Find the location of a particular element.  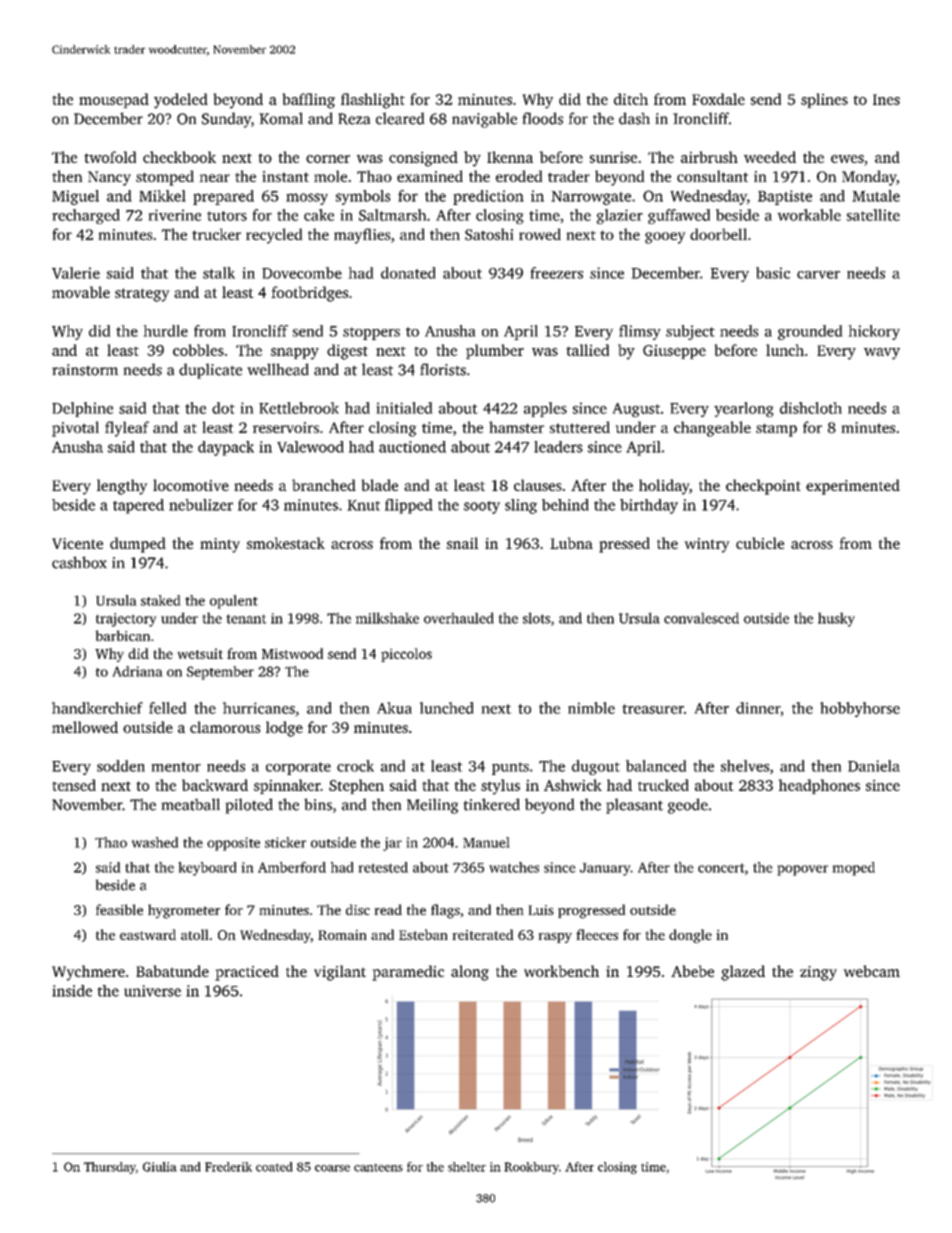

nimble is located at coordinates (591, 708).
